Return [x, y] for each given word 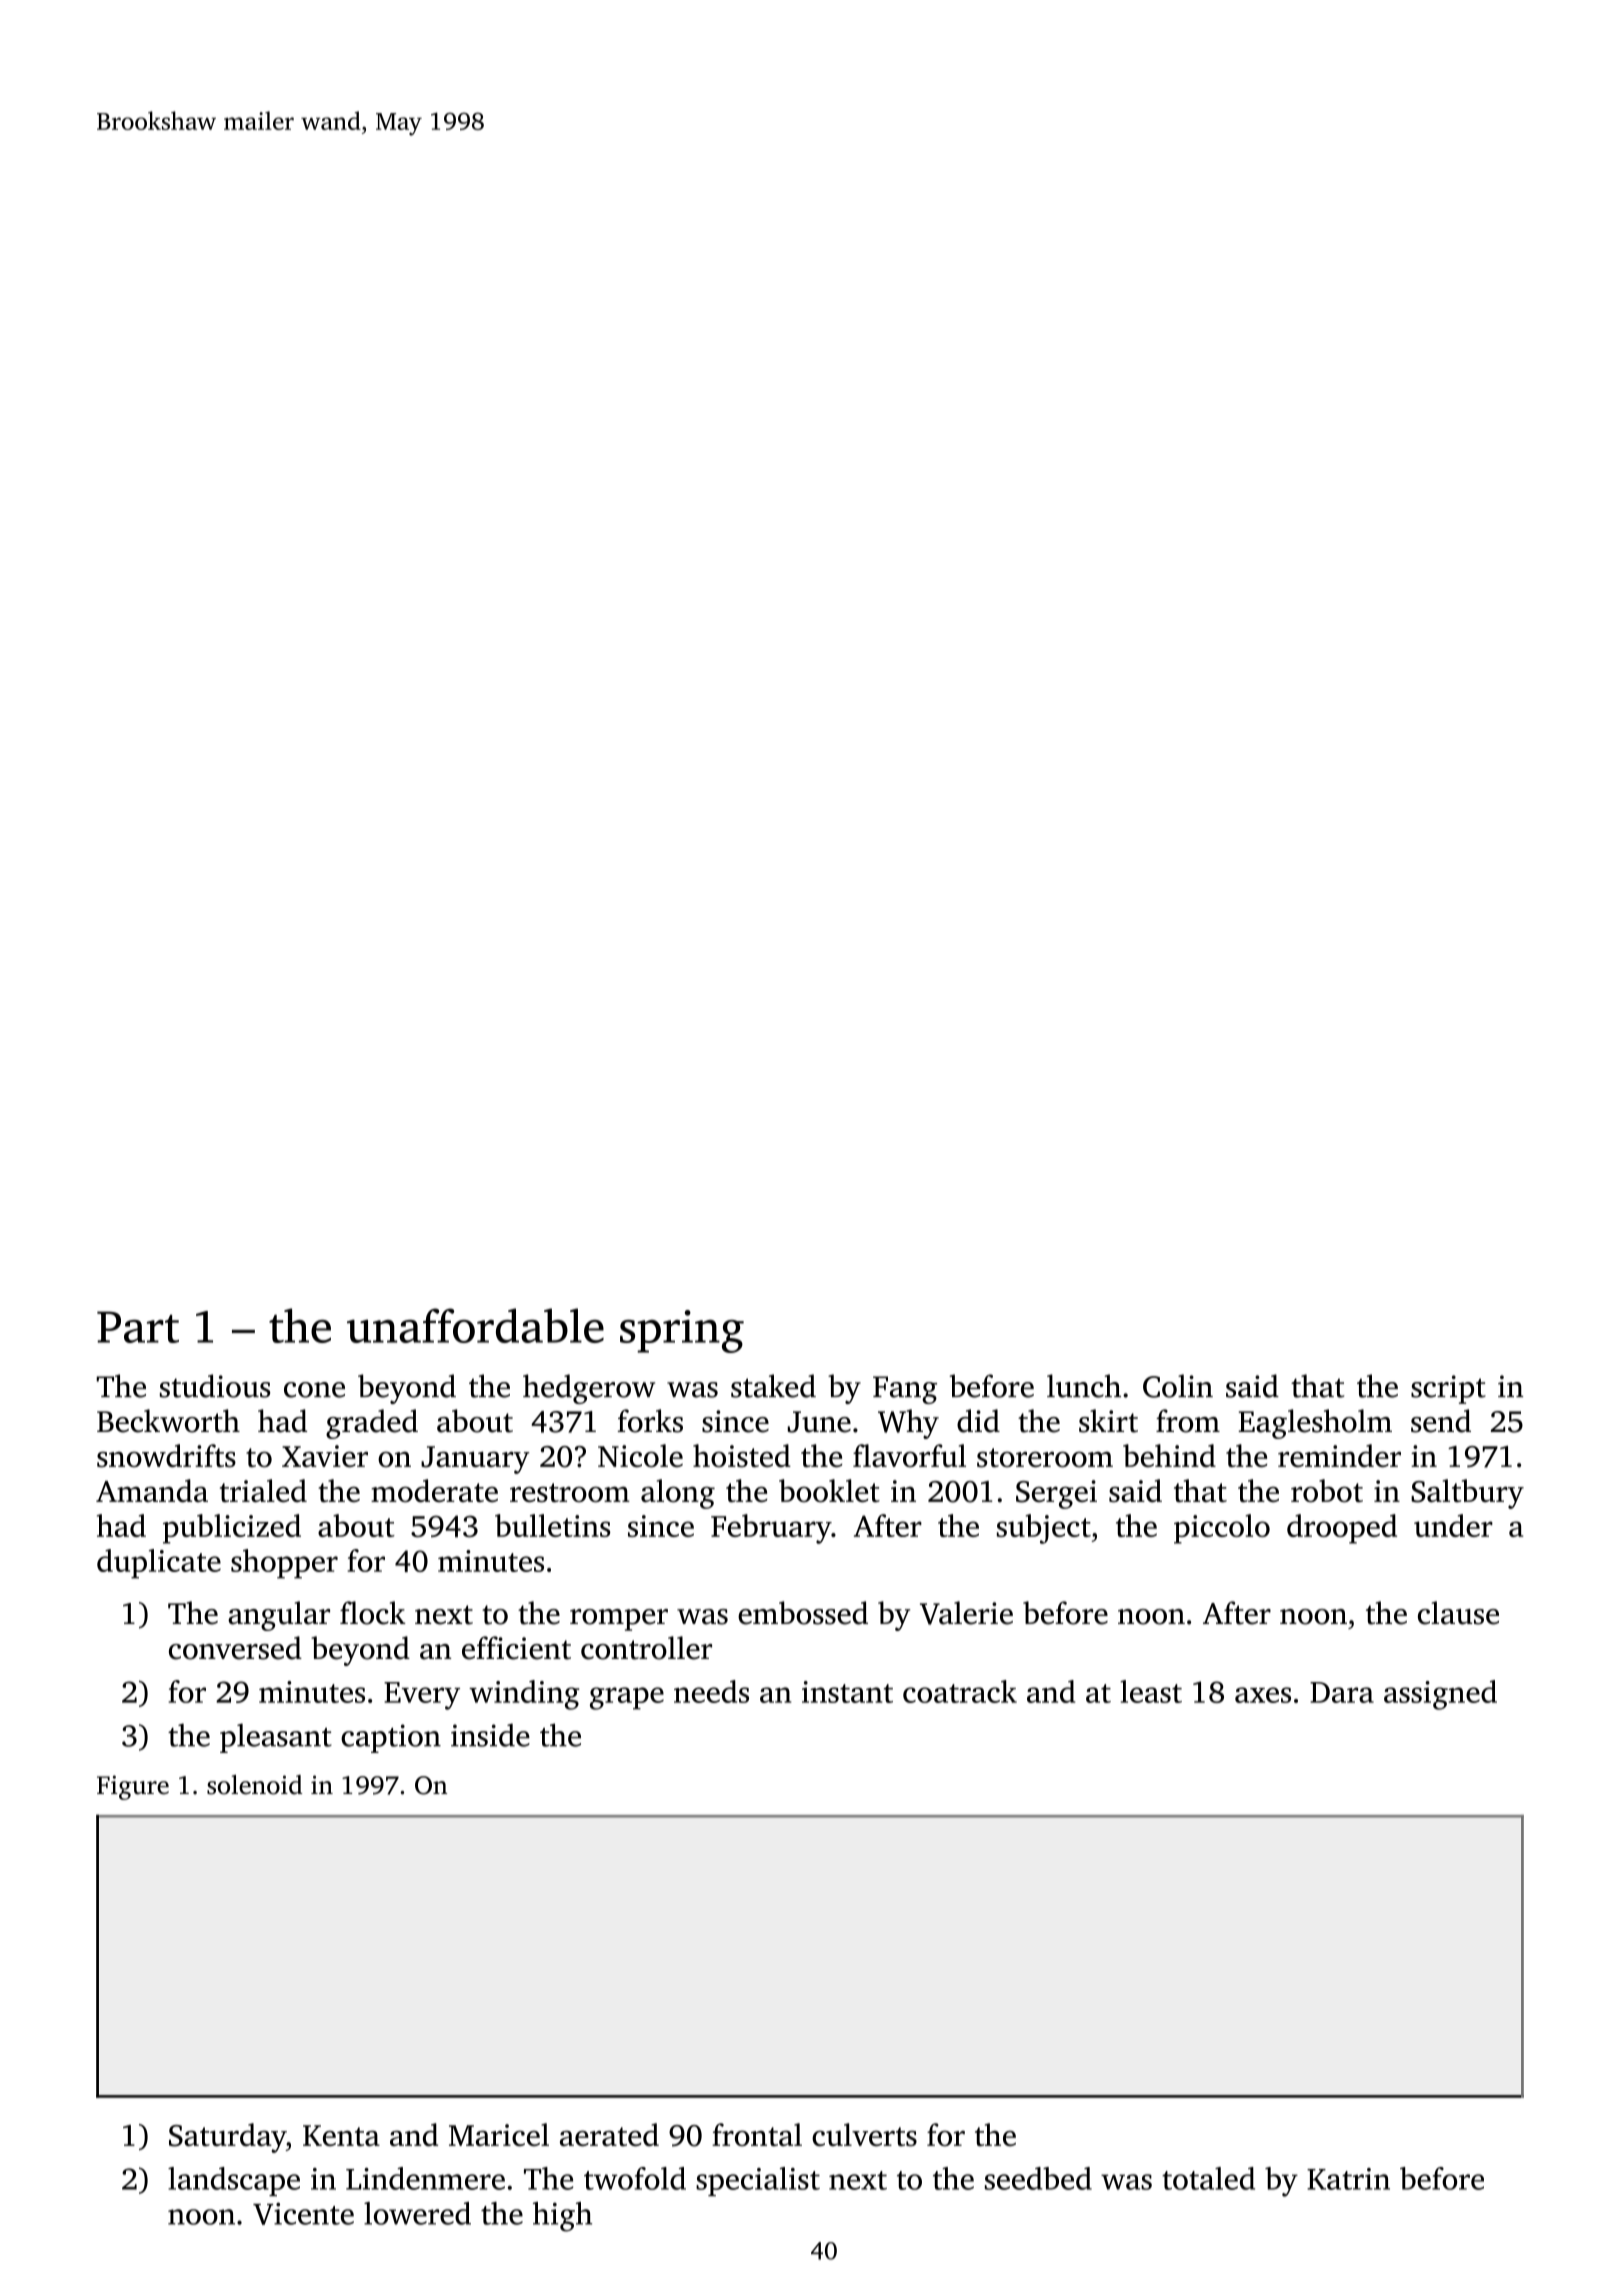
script [1448, 1389]
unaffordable [475, 1325]
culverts [864, 2134]
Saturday [227, 2138]
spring [682, 1331]
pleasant [276, 1738]
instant [847, 1692]
